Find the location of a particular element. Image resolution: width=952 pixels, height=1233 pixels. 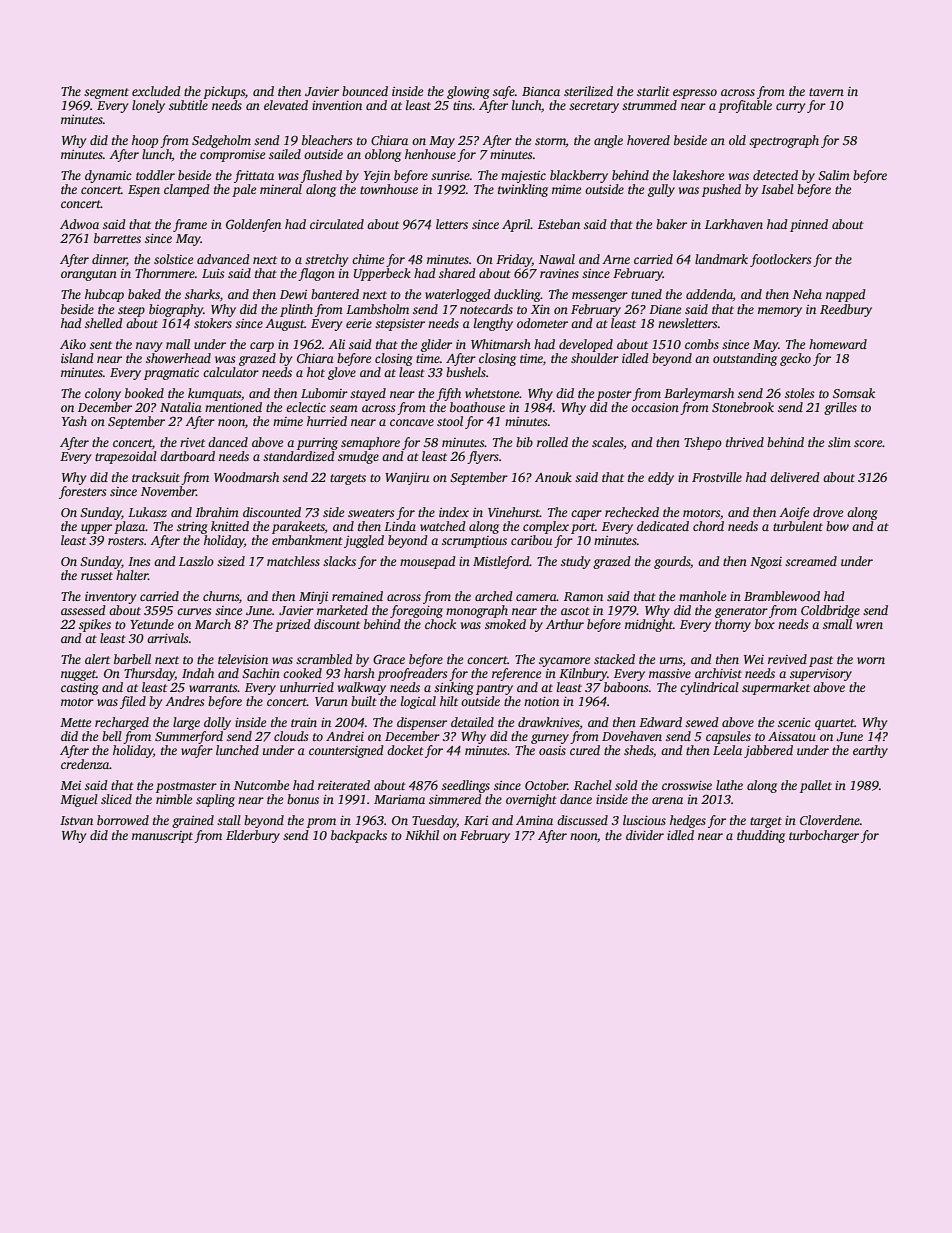

Yetunde is located at coordinates (152, 624).
